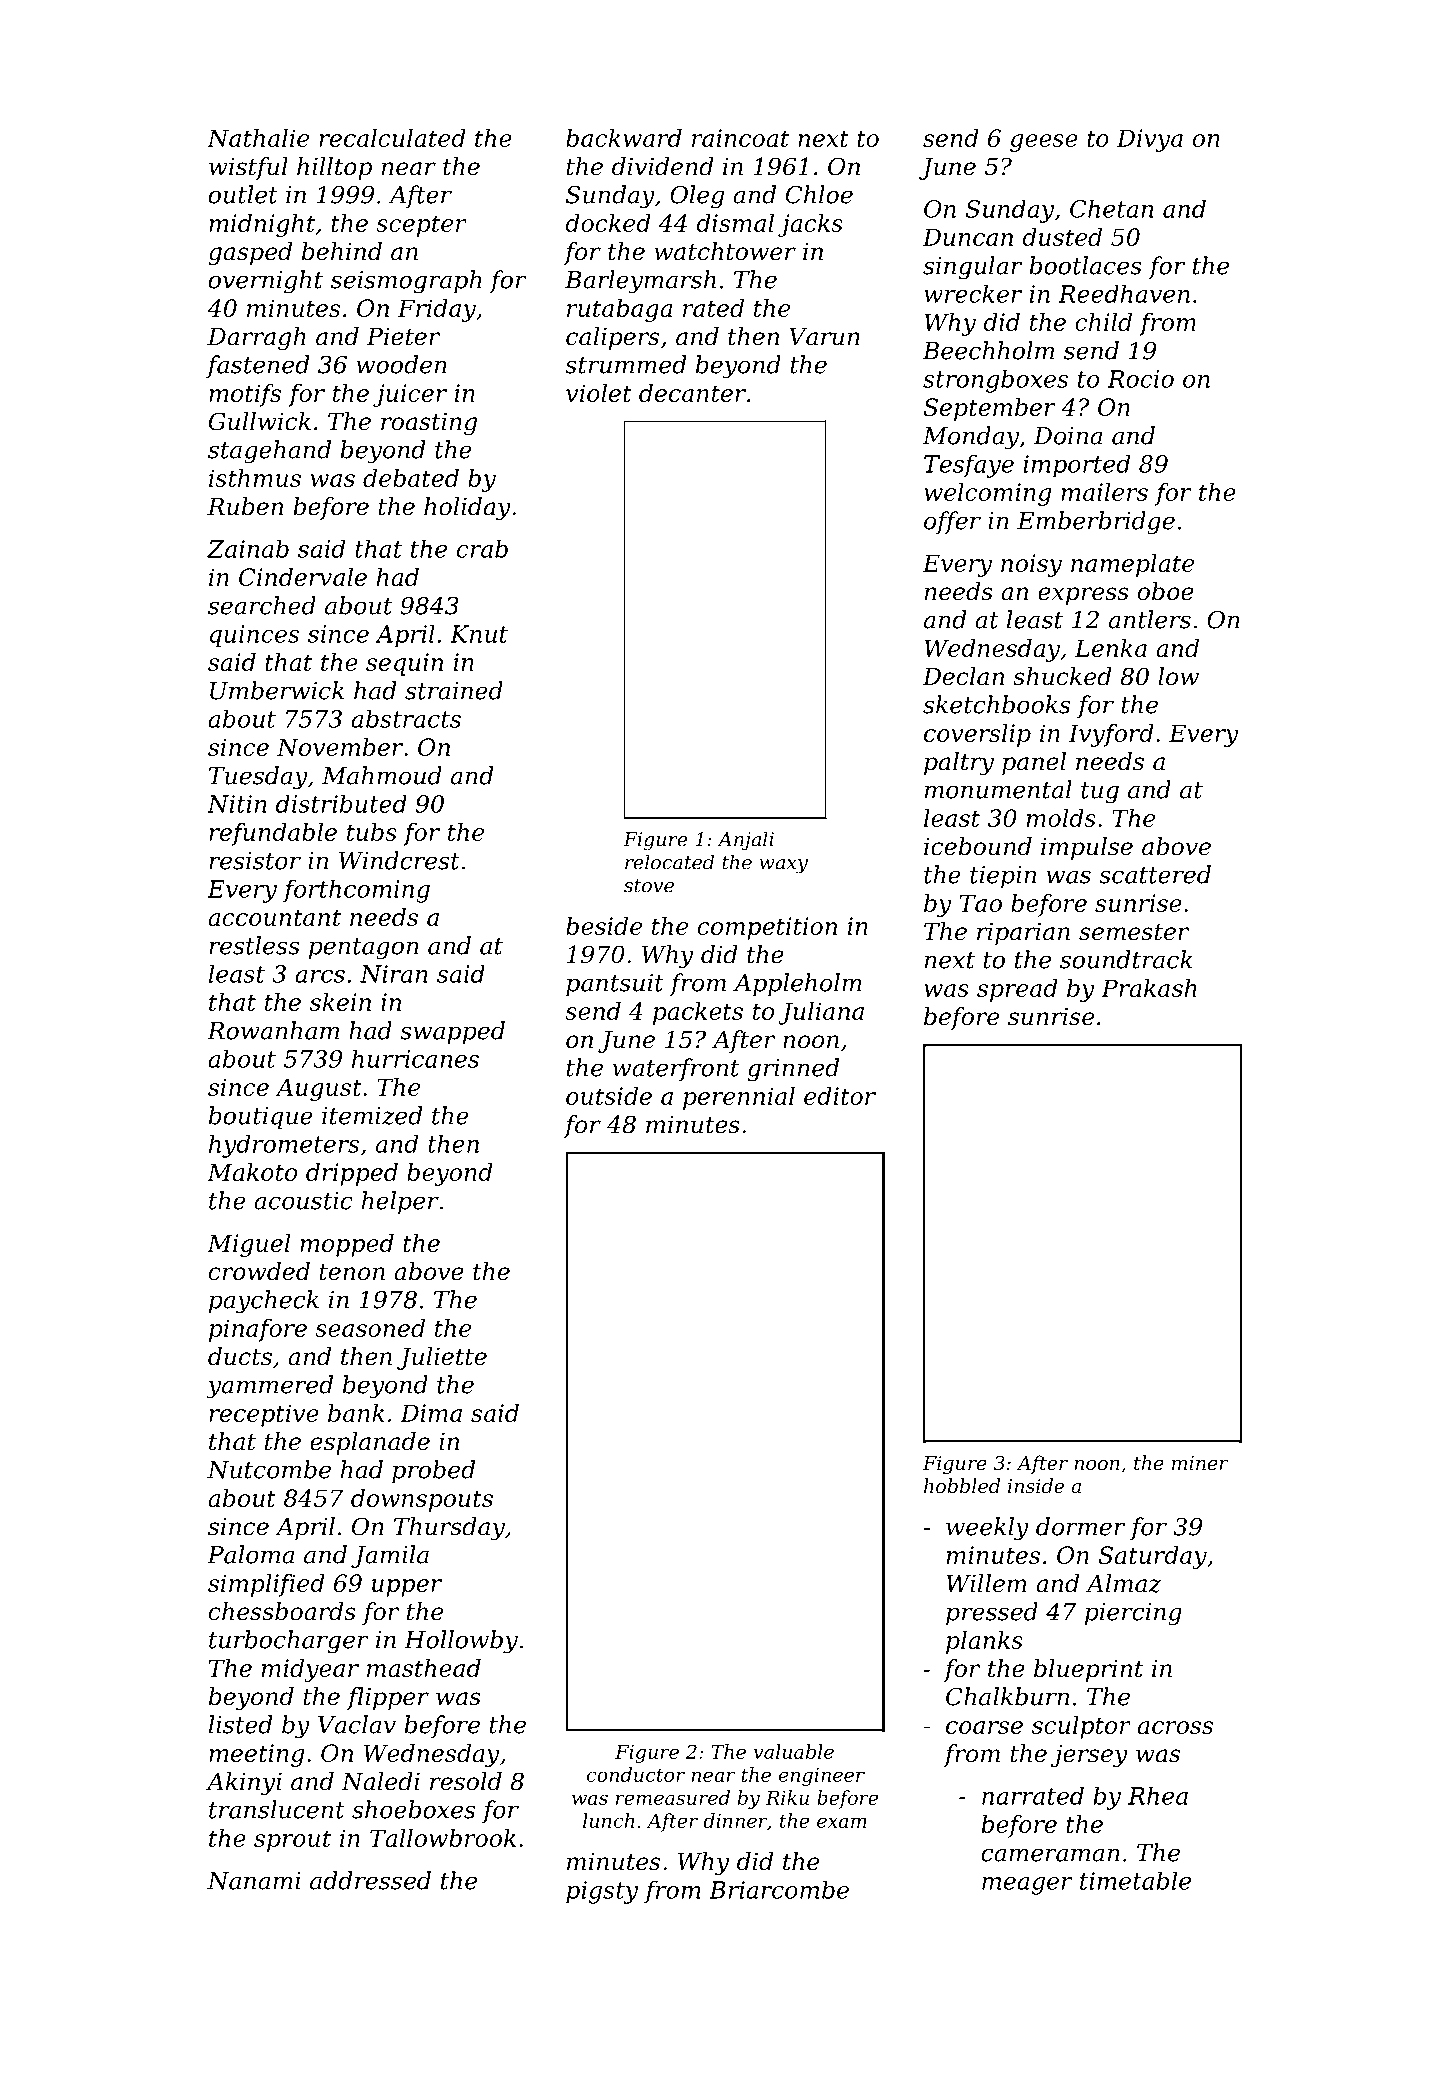 The width and height of the screenshot is (1450, 2100). Describe the element at coordinates (692, 393) in the screenshot. I see `decanter` at that location.
